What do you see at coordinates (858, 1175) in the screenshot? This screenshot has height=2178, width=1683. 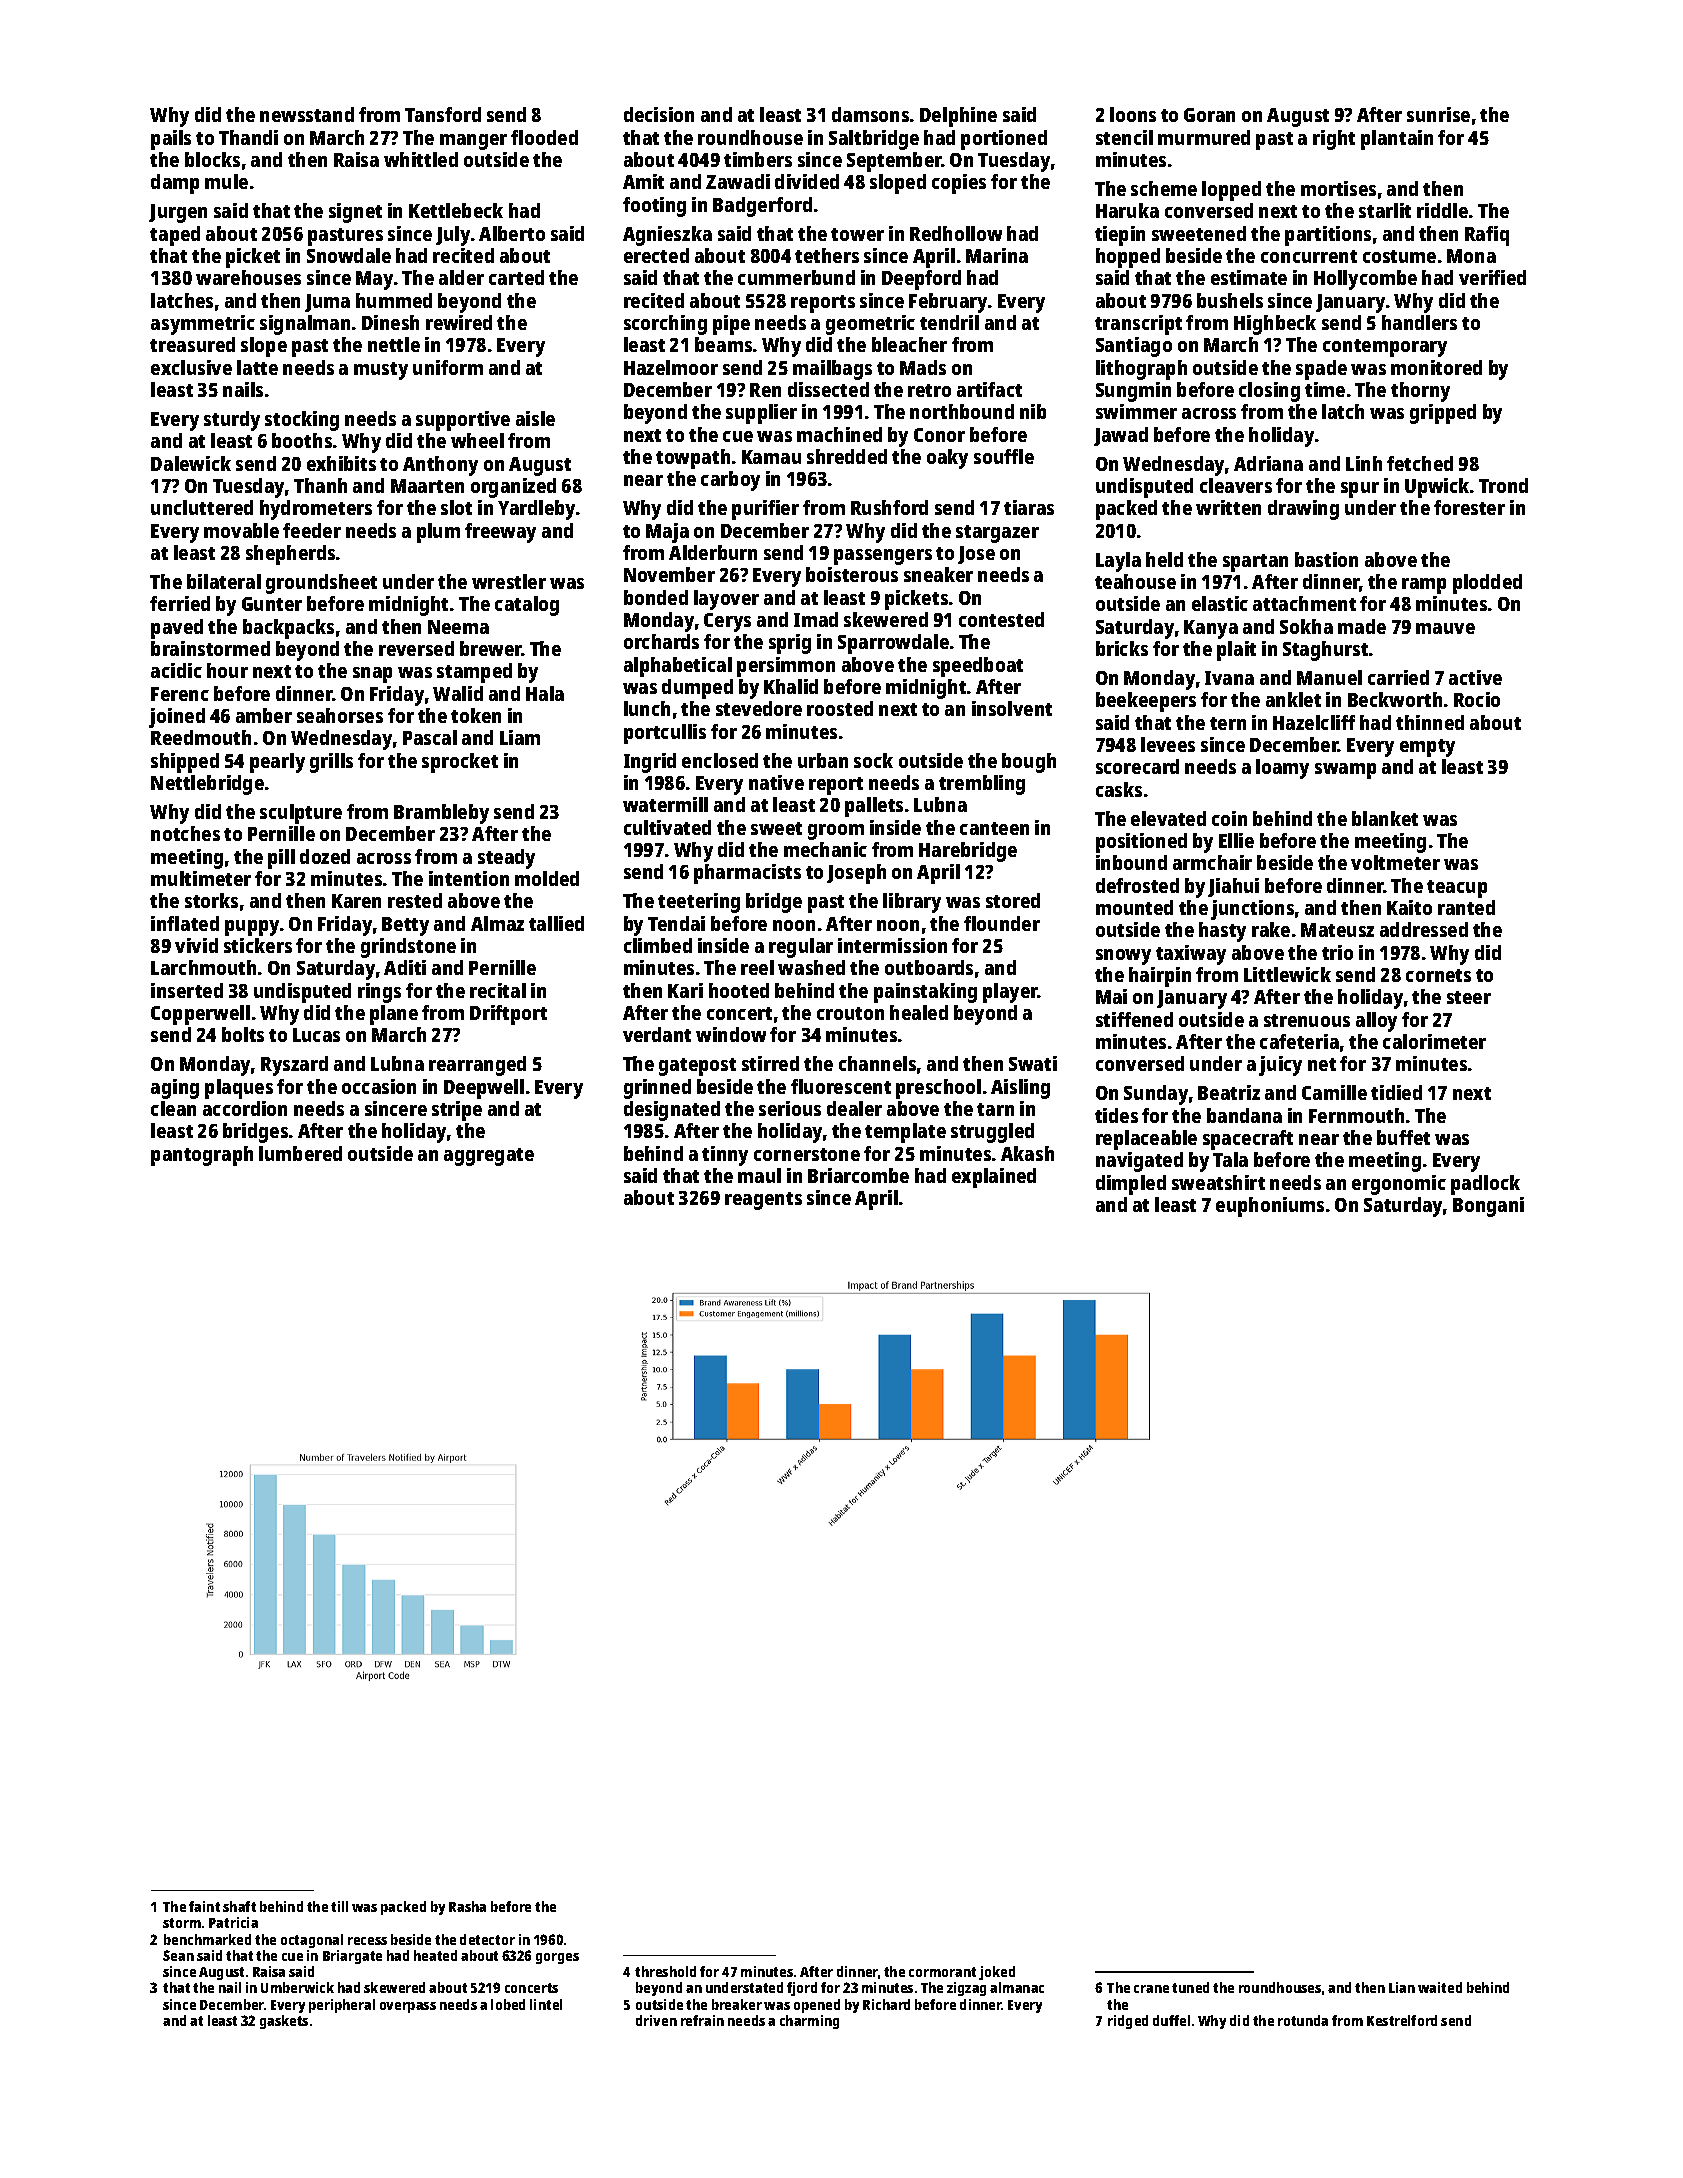 I see `Briarcombe` at bounding box center [858, 1175].
